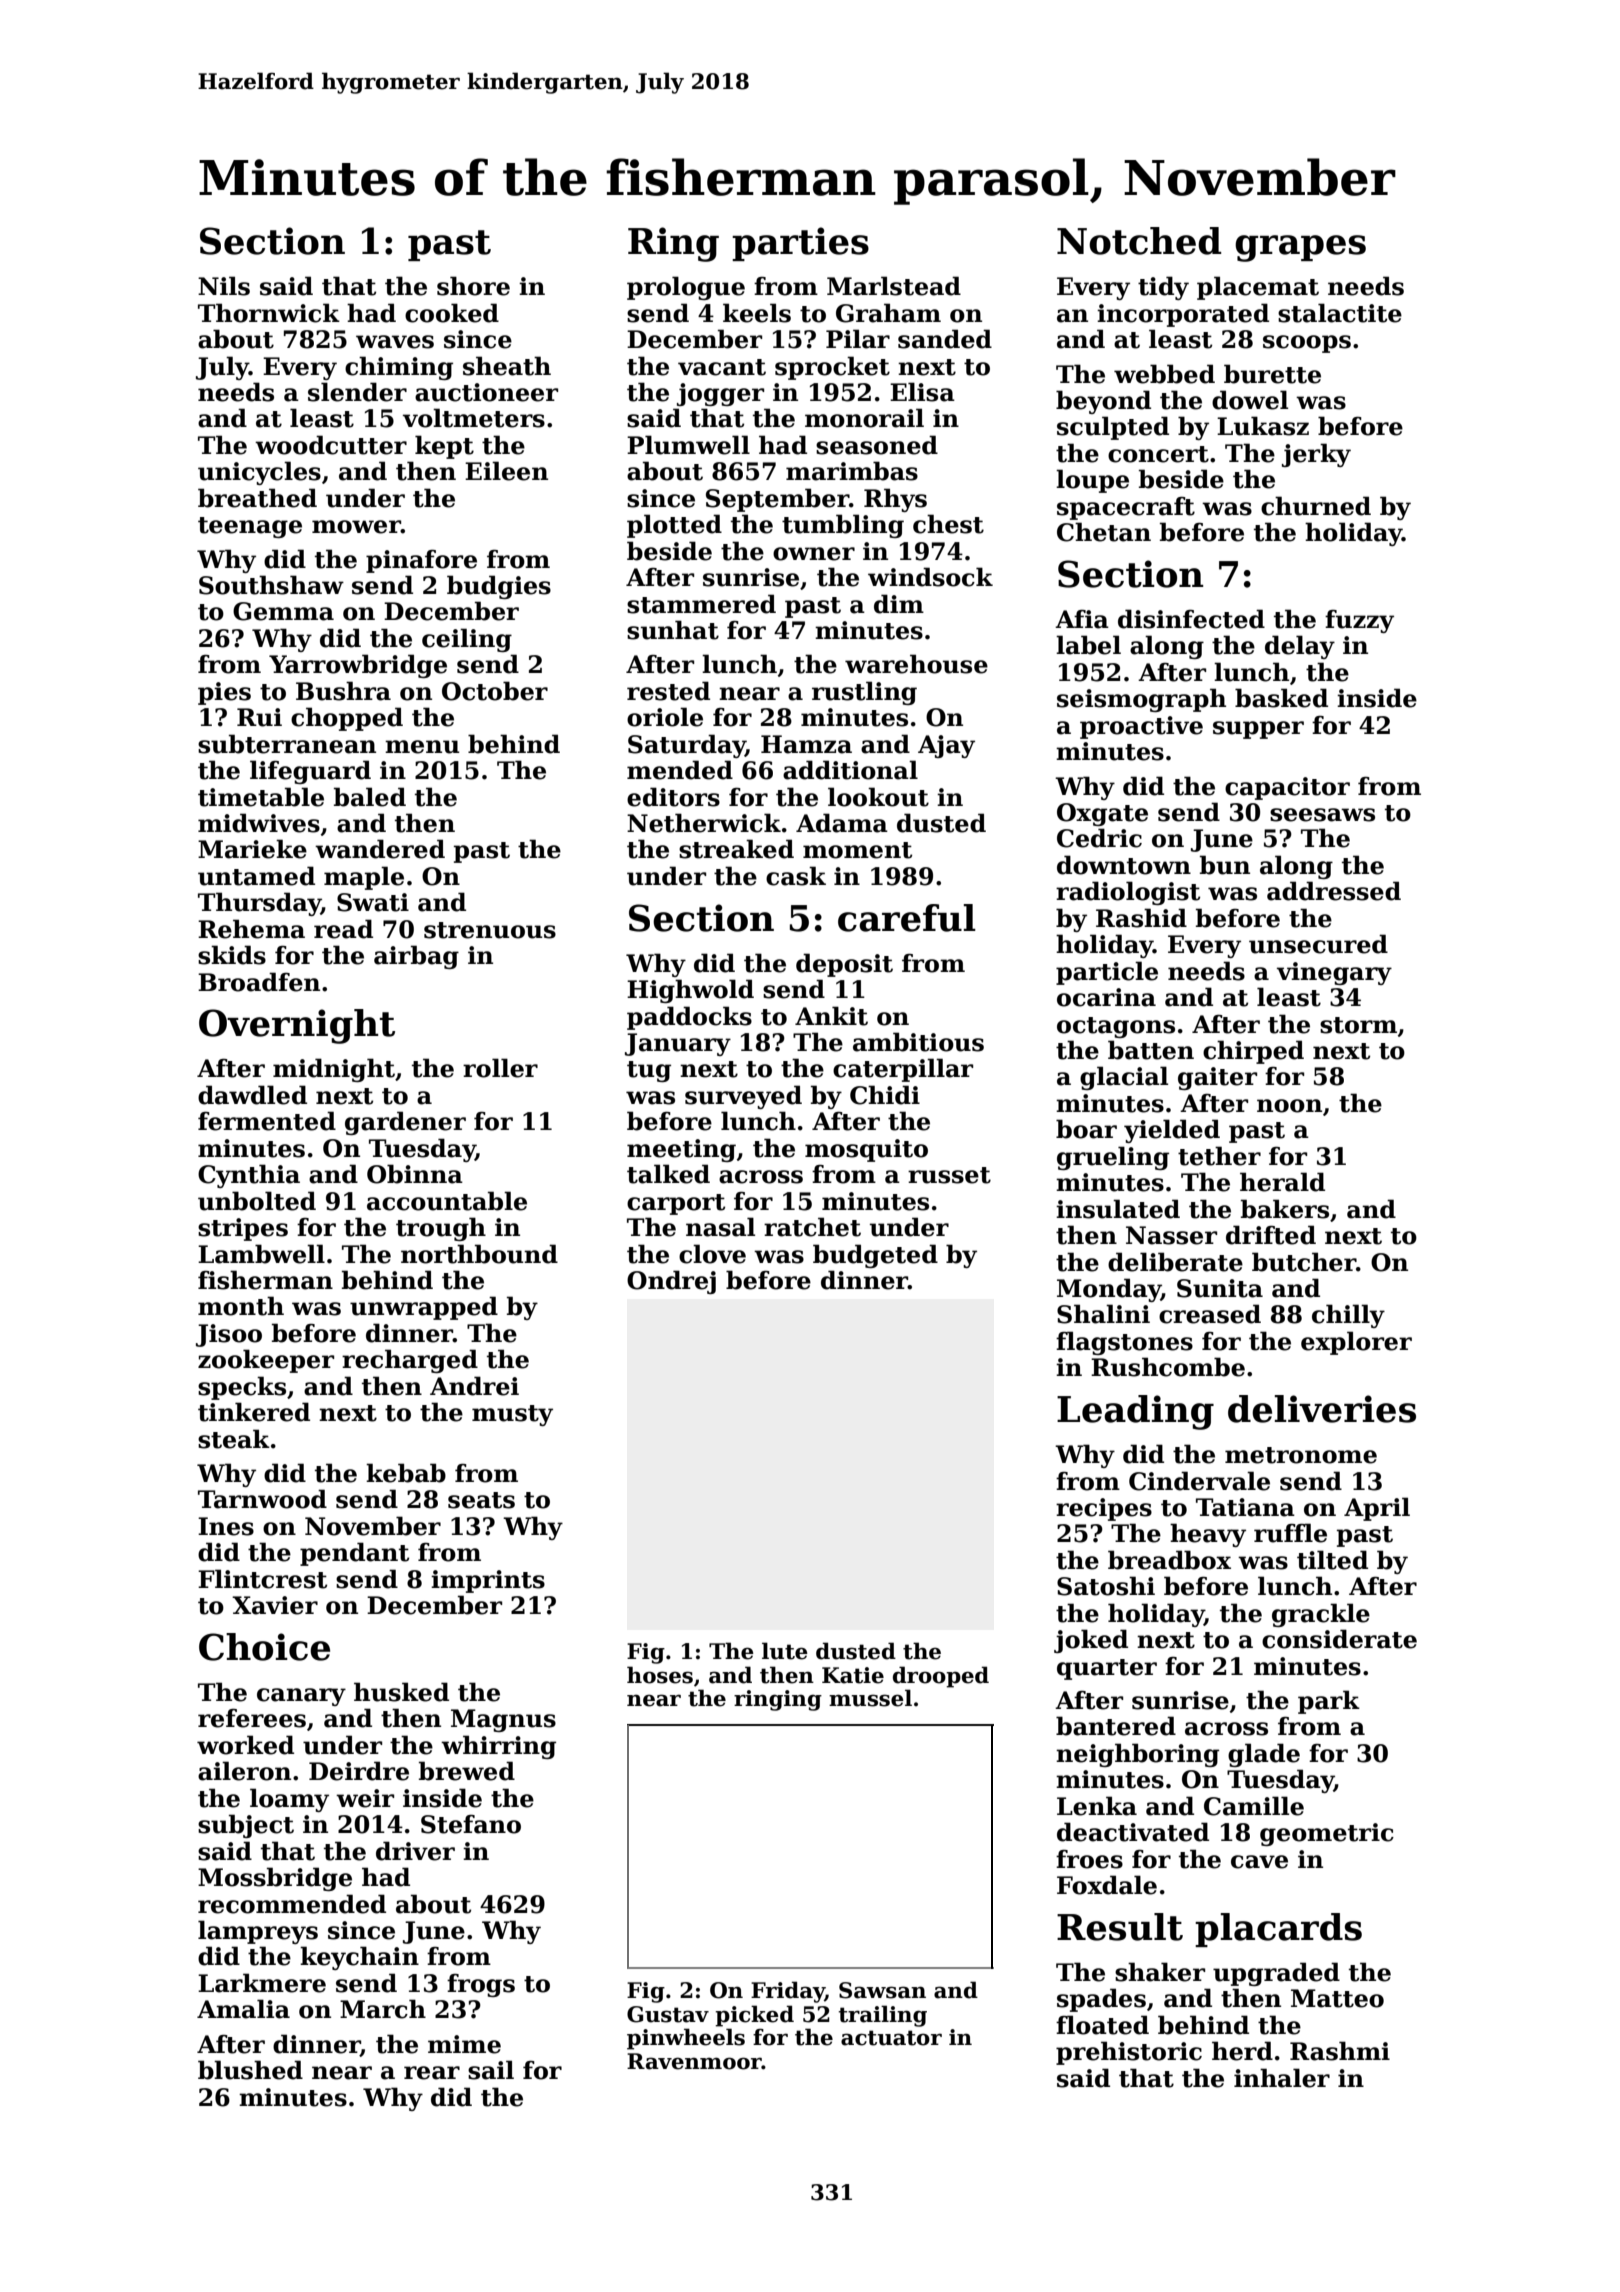  What do you see at coordinates (945, 339) in the screenshot?
I see `sanded` at bounding box center [945, 339].
